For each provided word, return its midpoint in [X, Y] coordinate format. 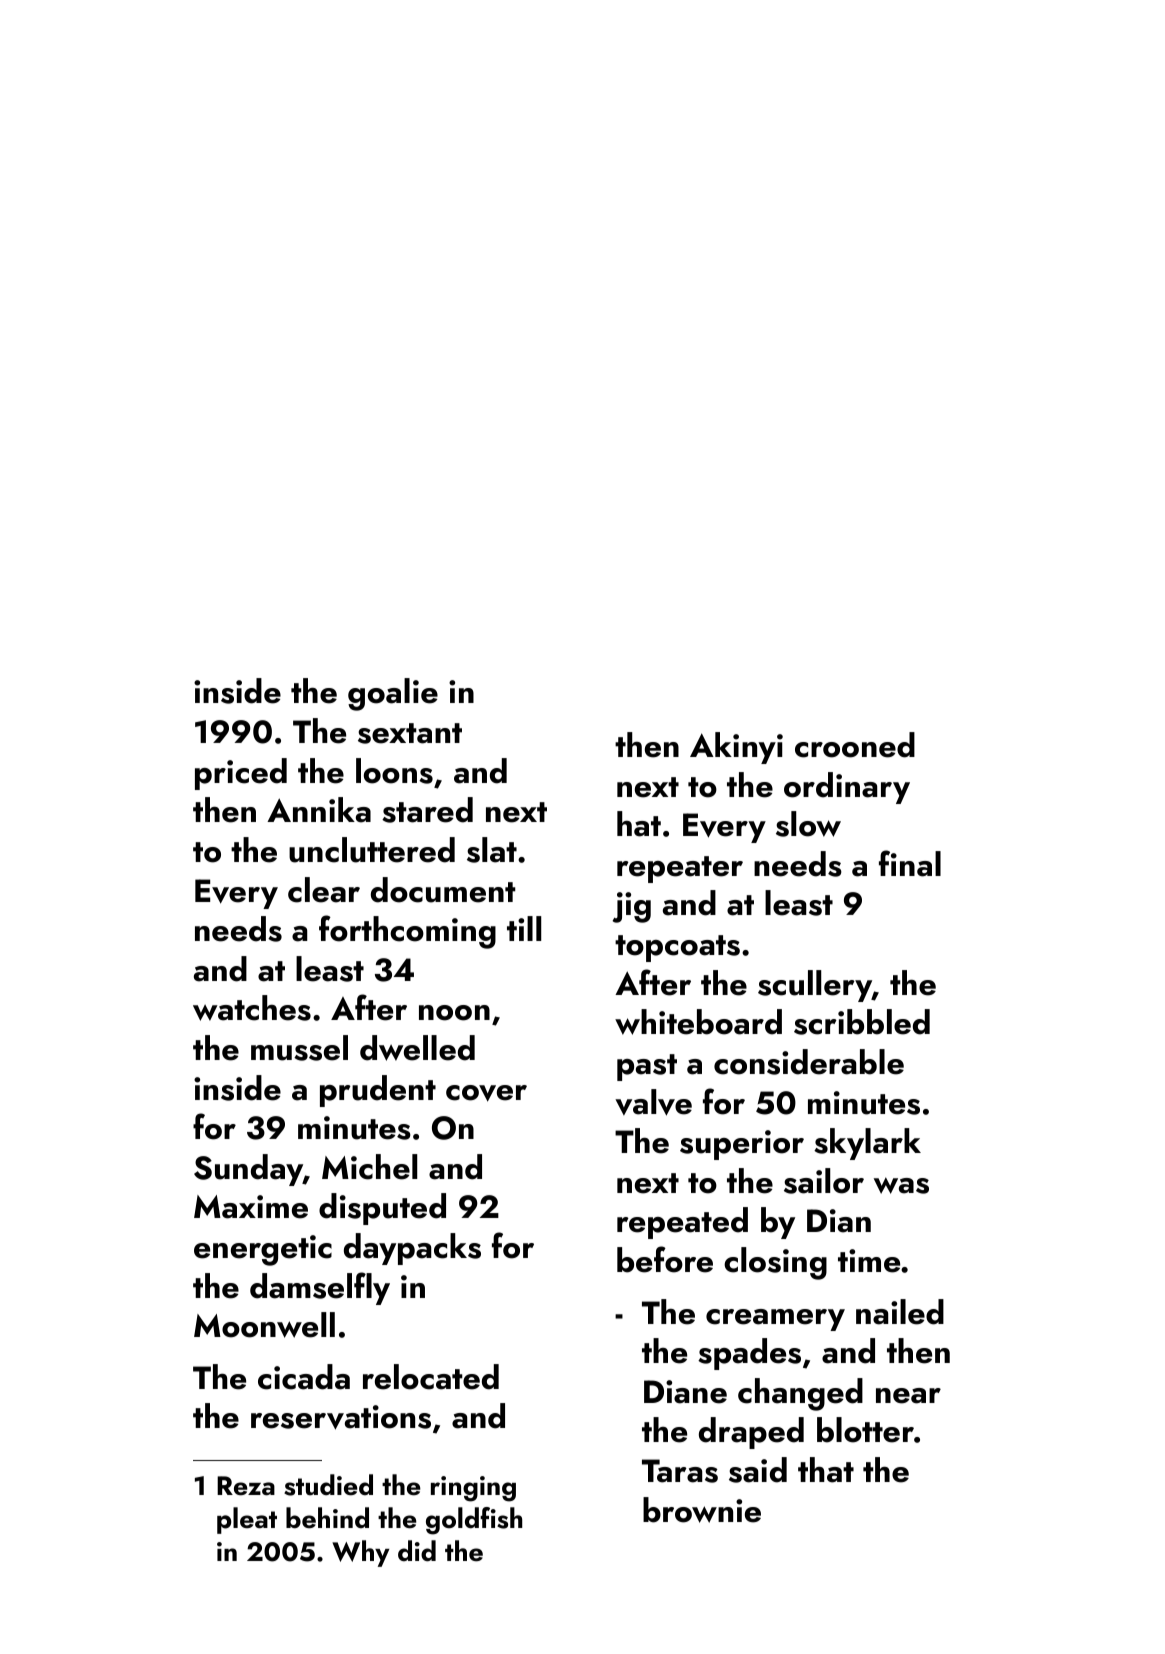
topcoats [677, 948]
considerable [809, 1062]
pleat [247, 1520]
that [826, 1470]
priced [241, 774]
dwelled [417, 1048]
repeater [680, 869]
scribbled [862, 1022]
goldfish [474, 1521]
